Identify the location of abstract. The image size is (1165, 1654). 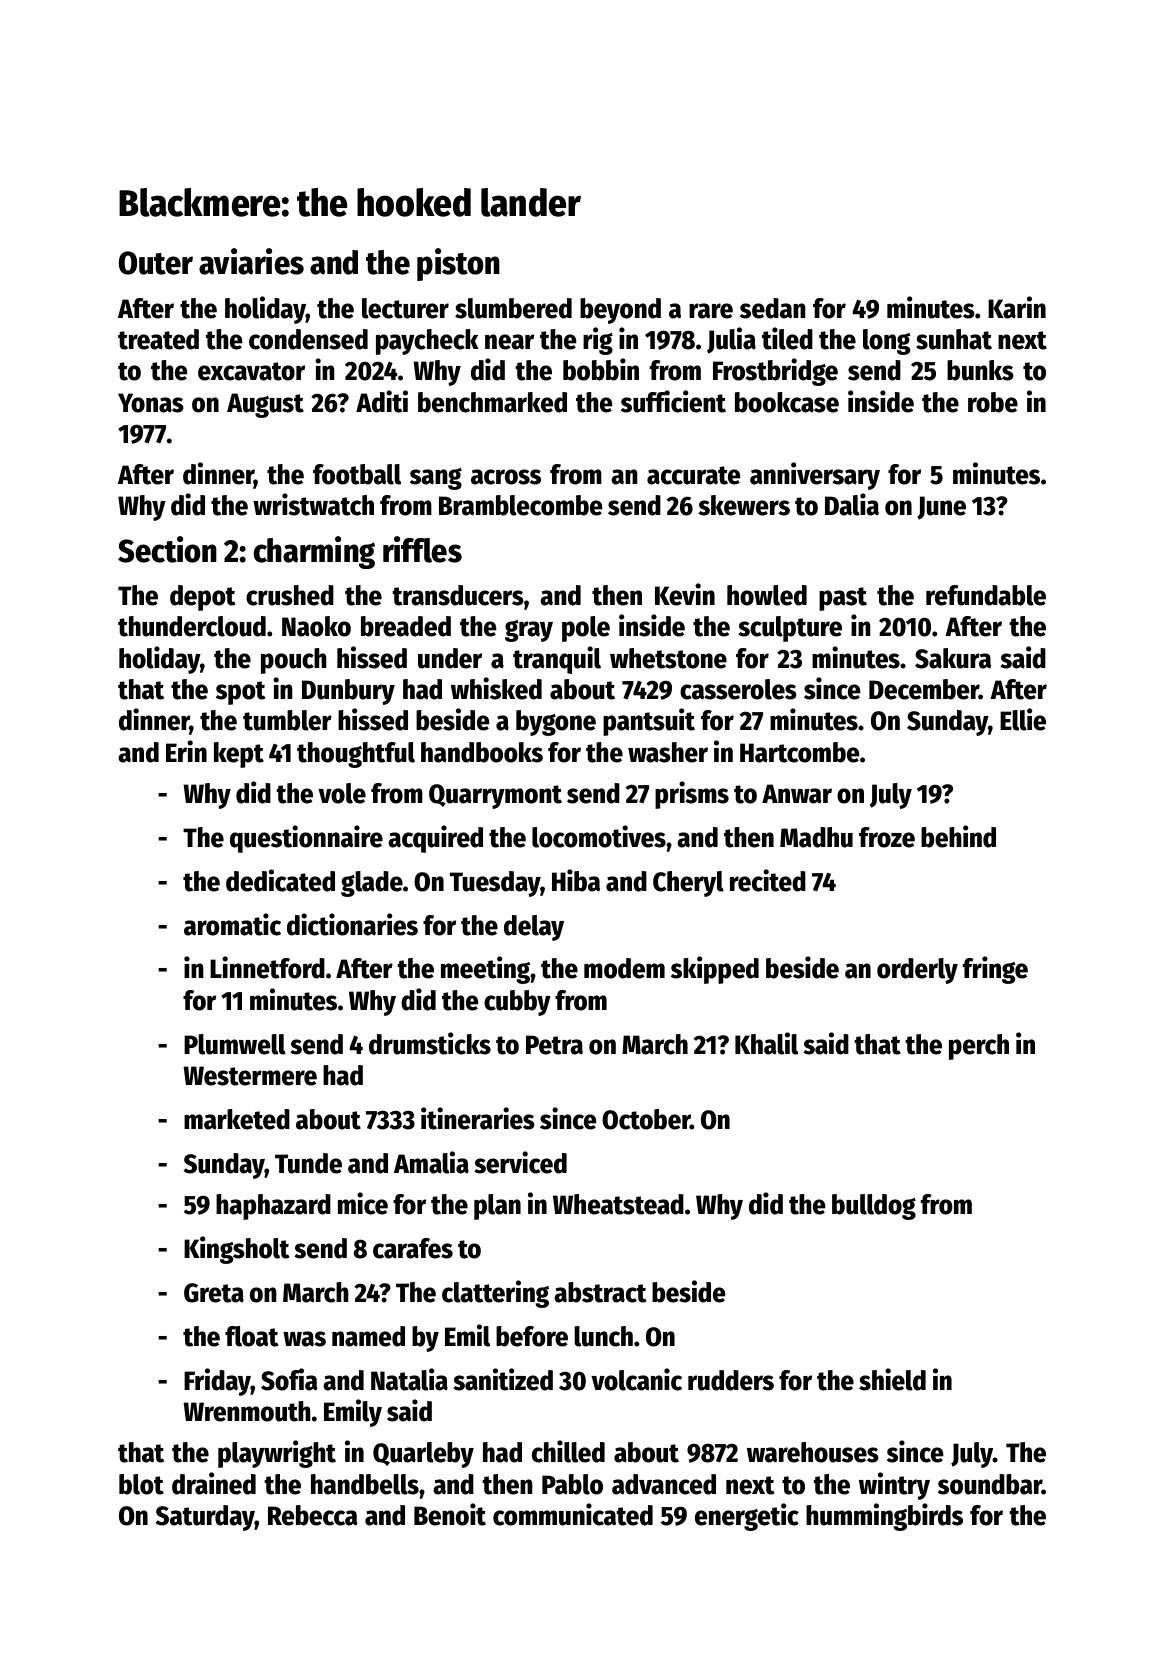
(600, 1292).
